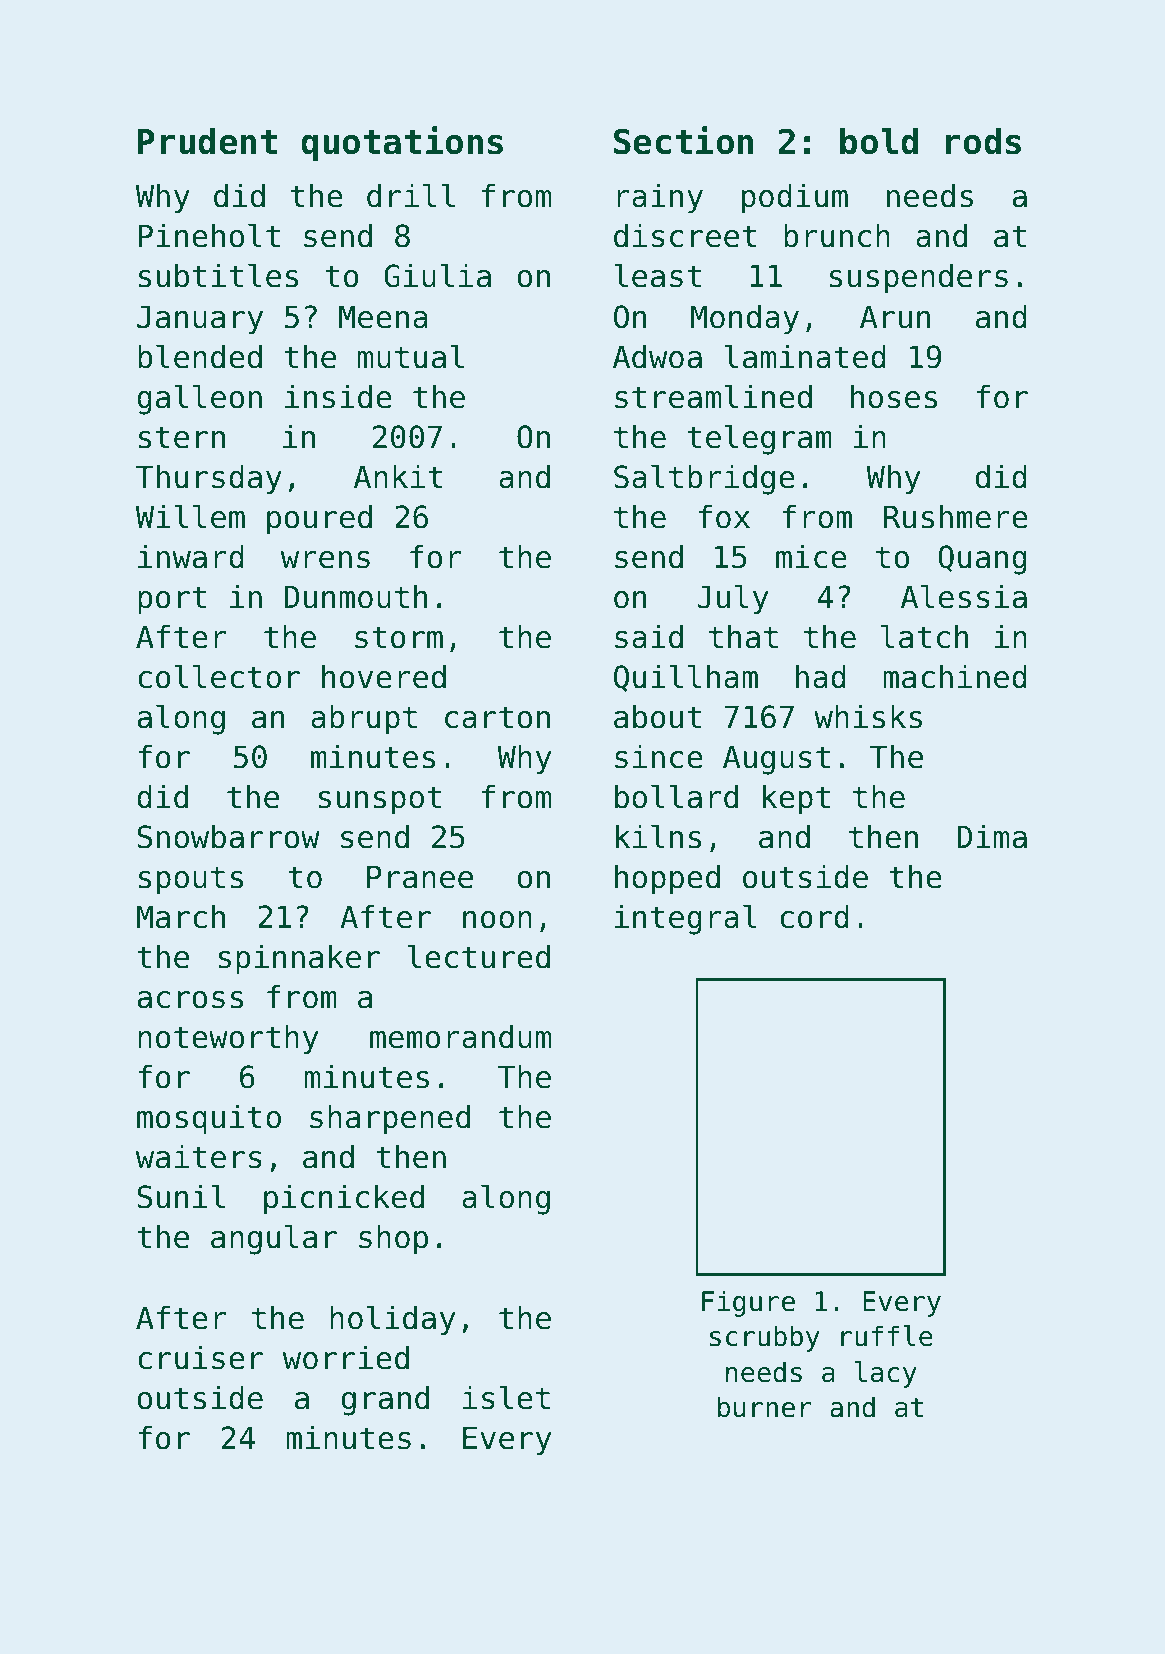 The image size is (1165, 1654). I want to click on Rushmere, so click(956, 517).
